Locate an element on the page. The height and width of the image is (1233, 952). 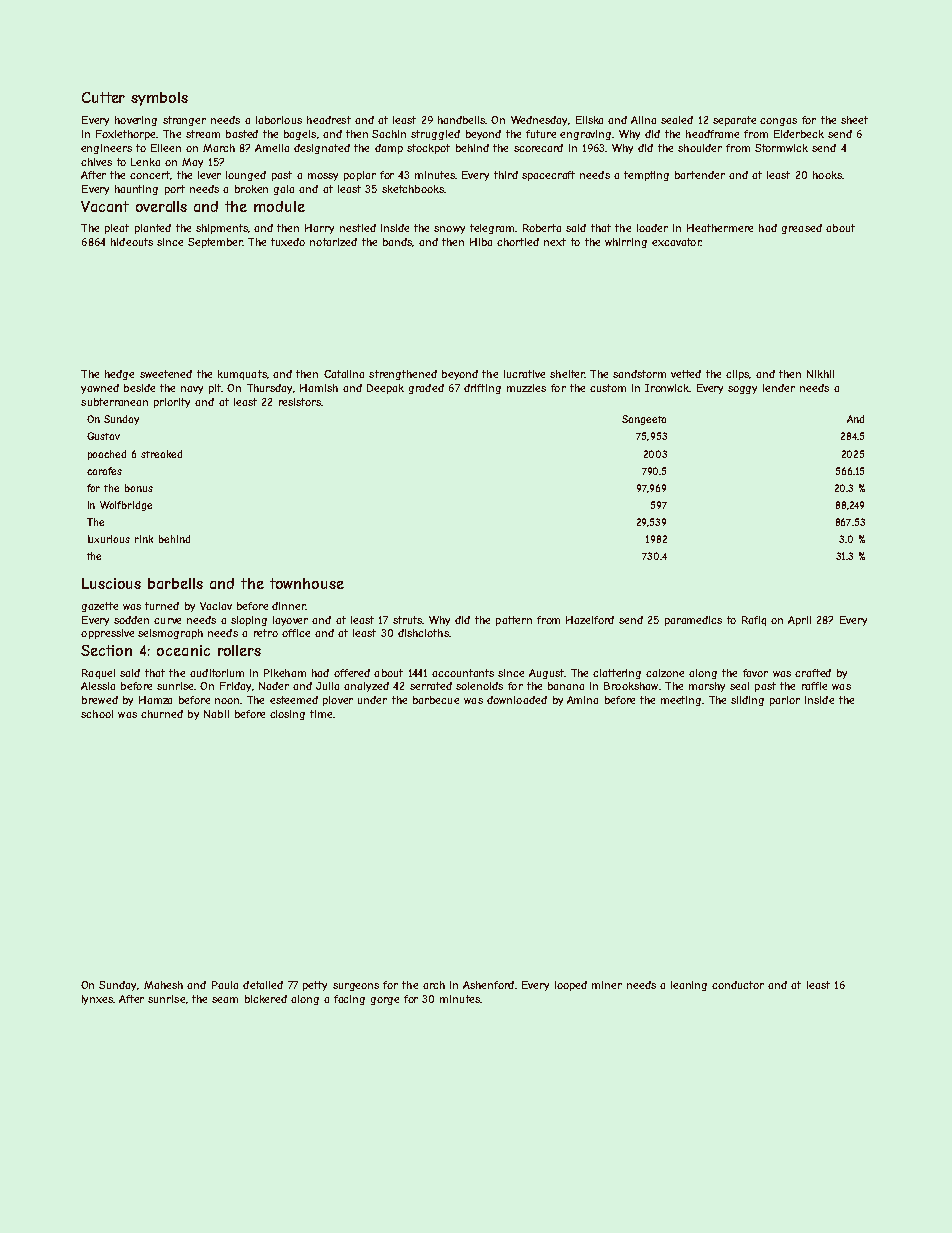
Ironwick is located at coordinates (667, 388).
